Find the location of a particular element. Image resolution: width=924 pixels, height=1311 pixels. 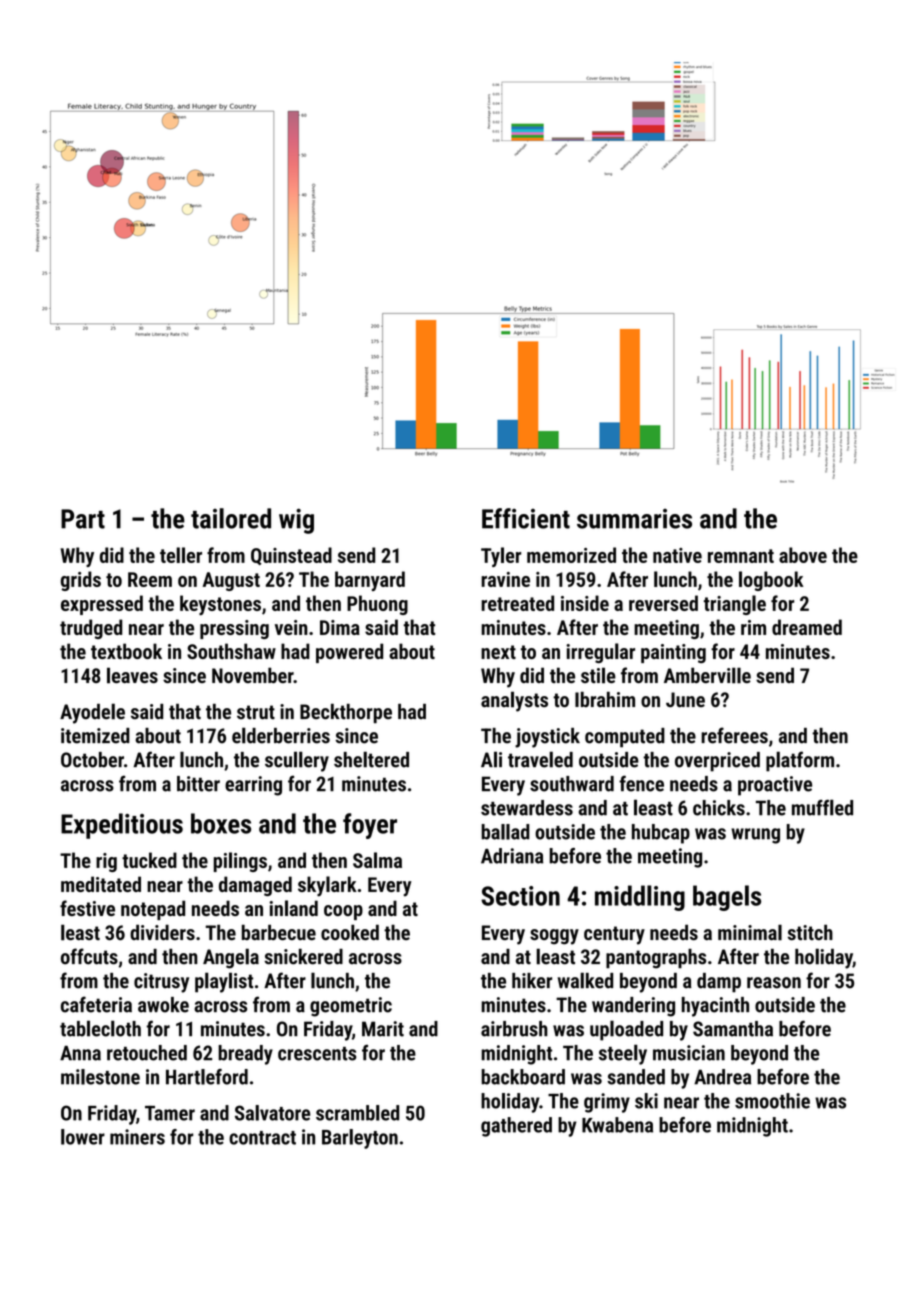

miners is located at coordinates (137, 1137).
